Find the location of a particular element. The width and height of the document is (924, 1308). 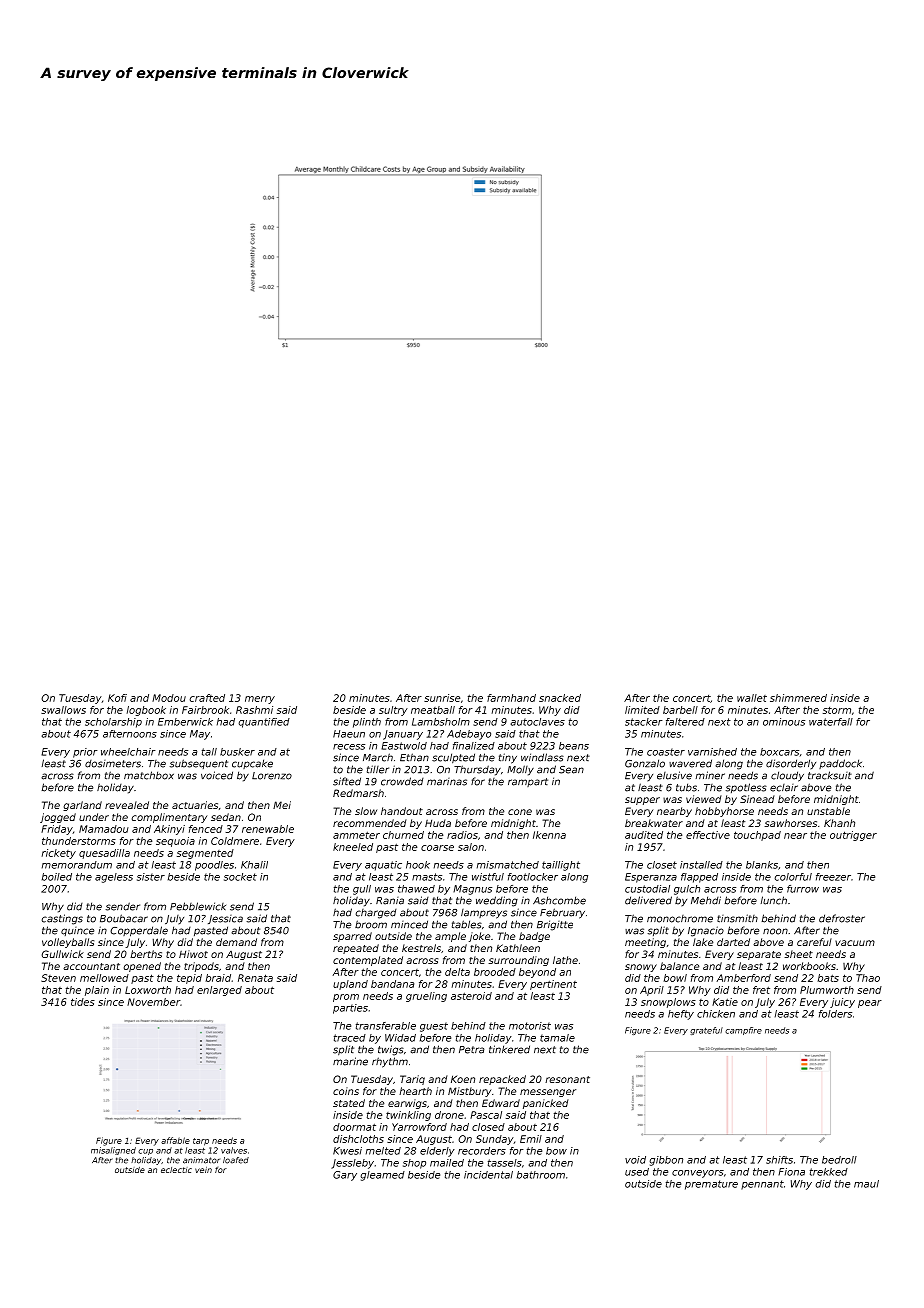

memorandum is located at coordinates (77, 865).
